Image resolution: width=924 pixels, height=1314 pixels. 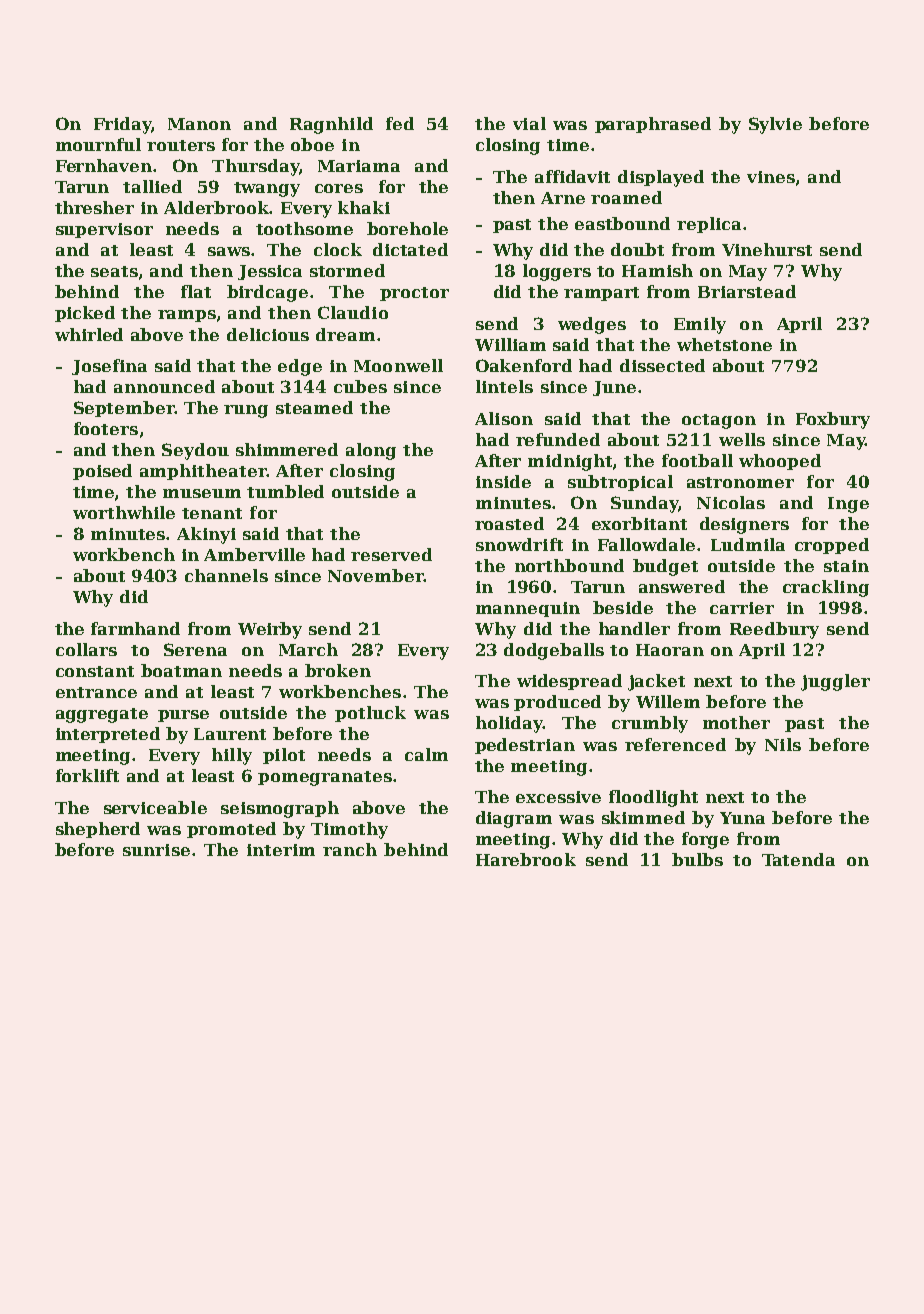 I want to click on vial, so click(x=529, y=123).
